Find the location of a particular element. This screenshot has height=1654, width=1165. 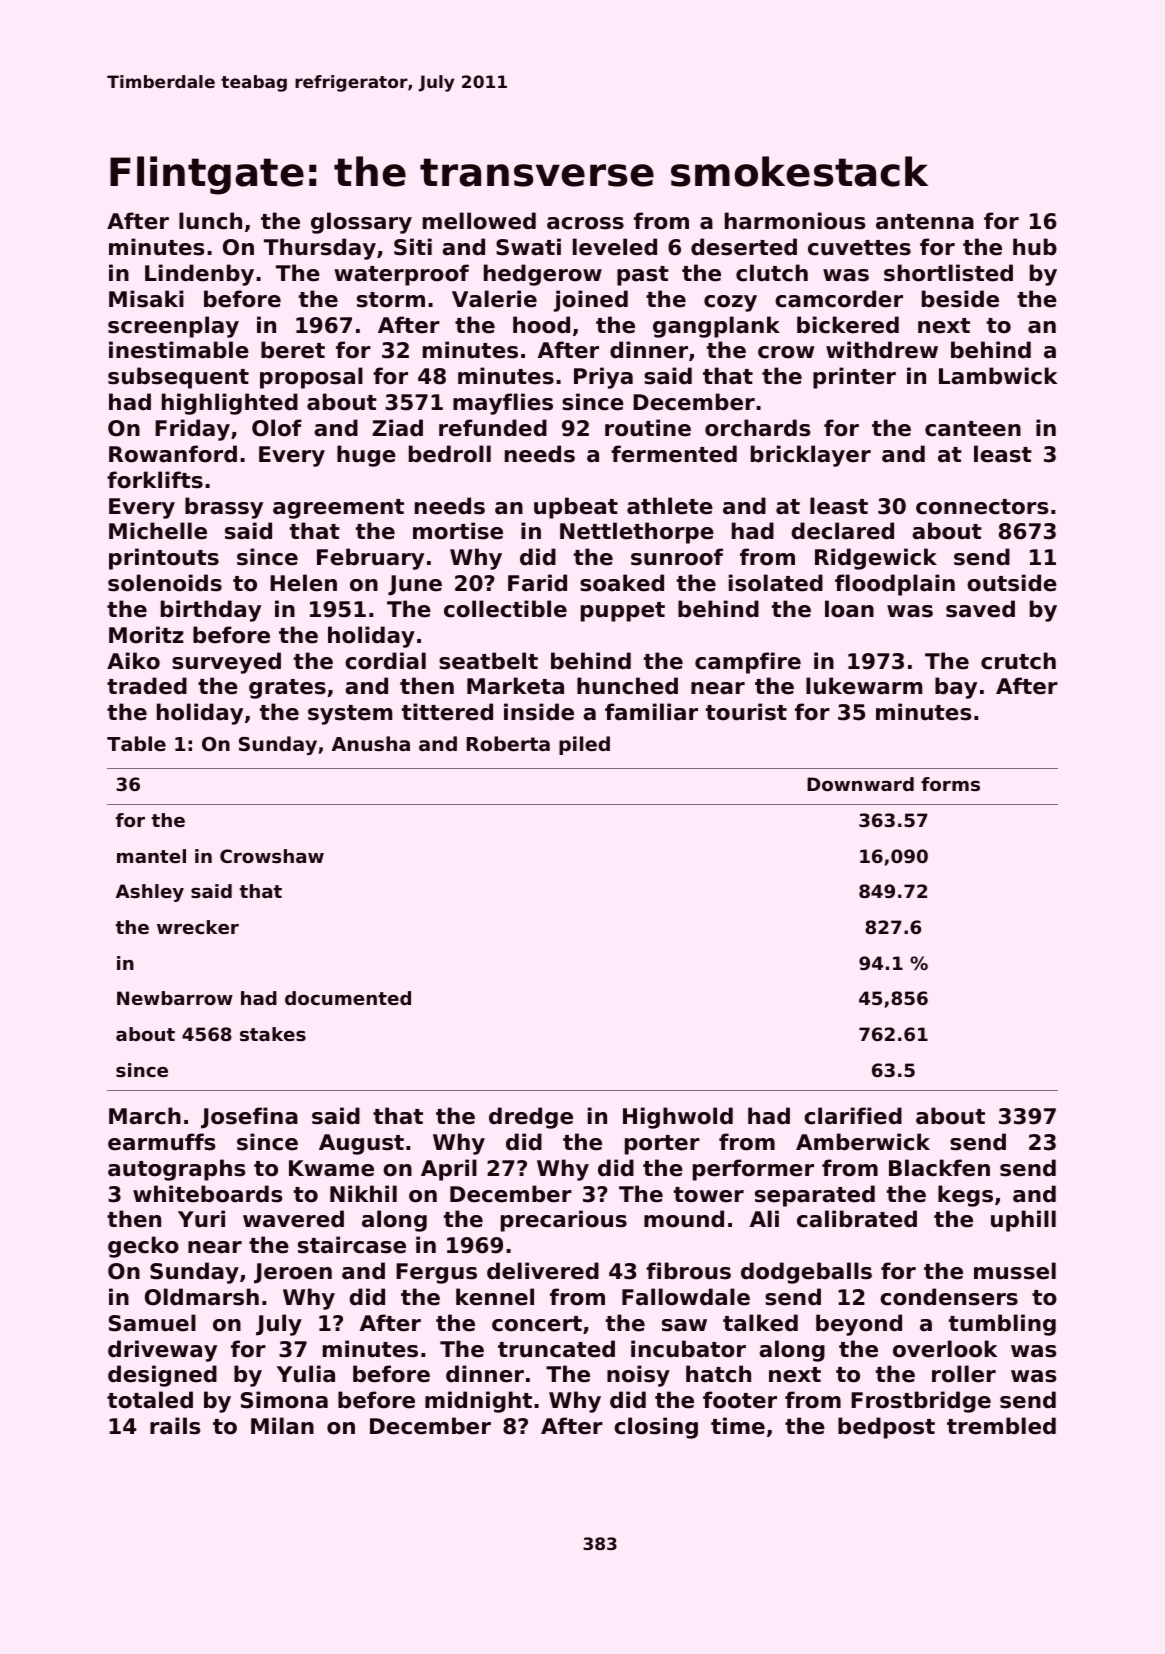

noisy is located at coordinates (638, 1376).
